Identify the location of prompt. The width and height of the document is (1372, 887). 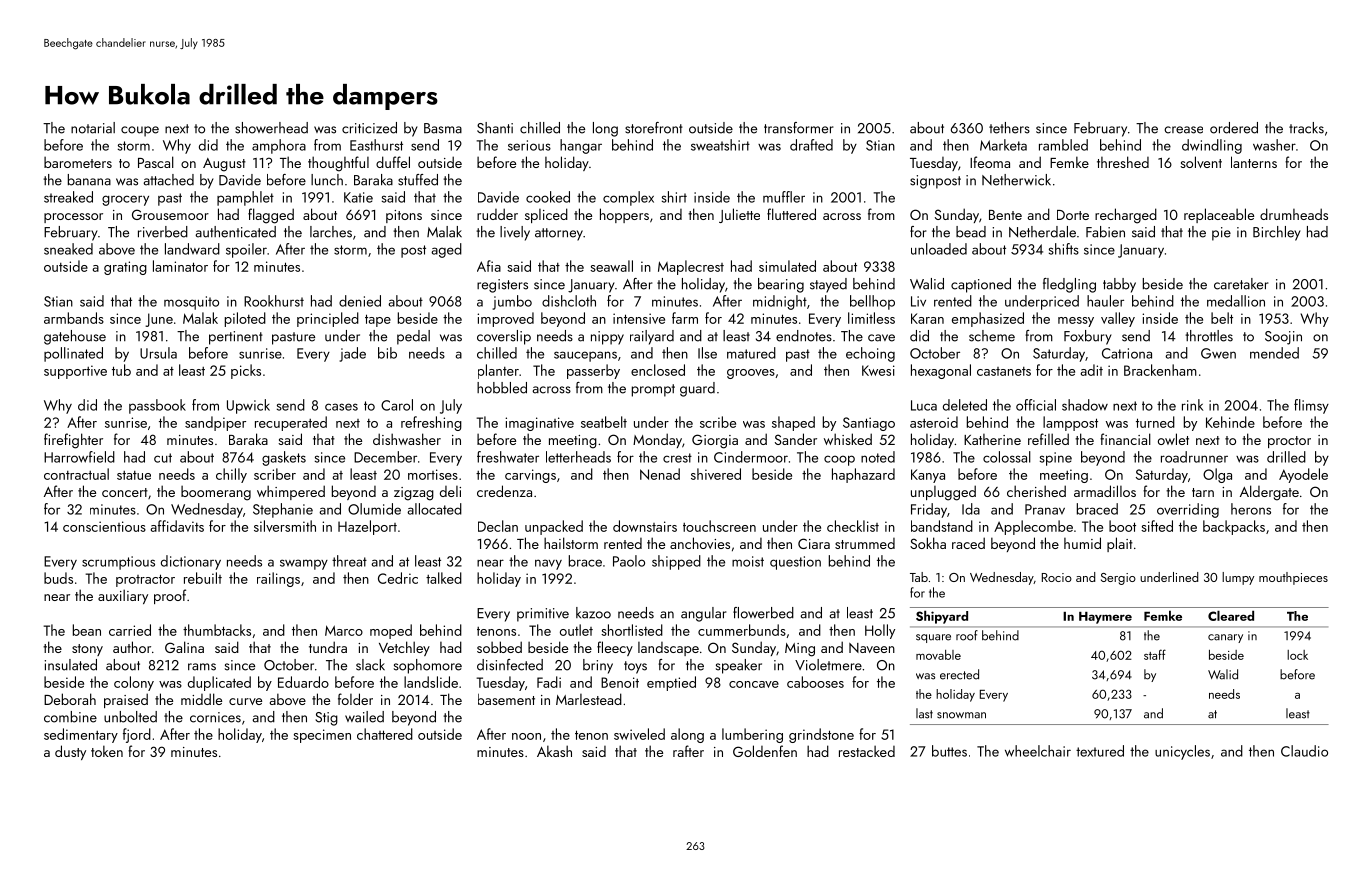
(653, 390).
